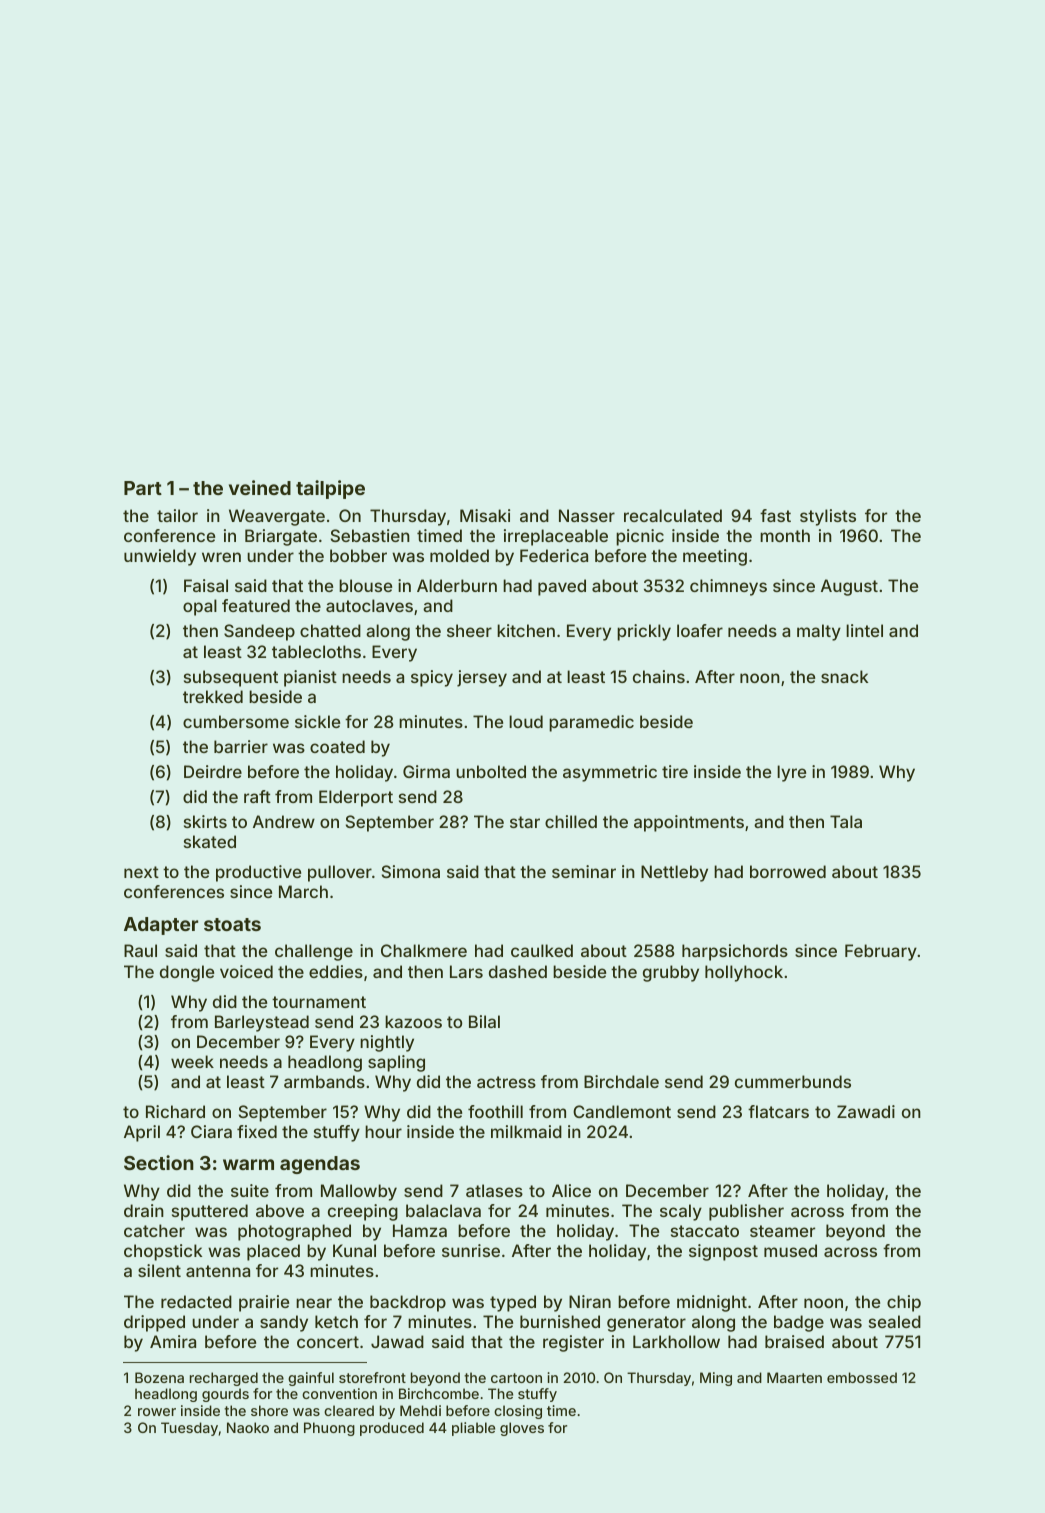 The width and height of the screenshot is (1045, 1513). I want to click on jersey, so click(482, 678).
